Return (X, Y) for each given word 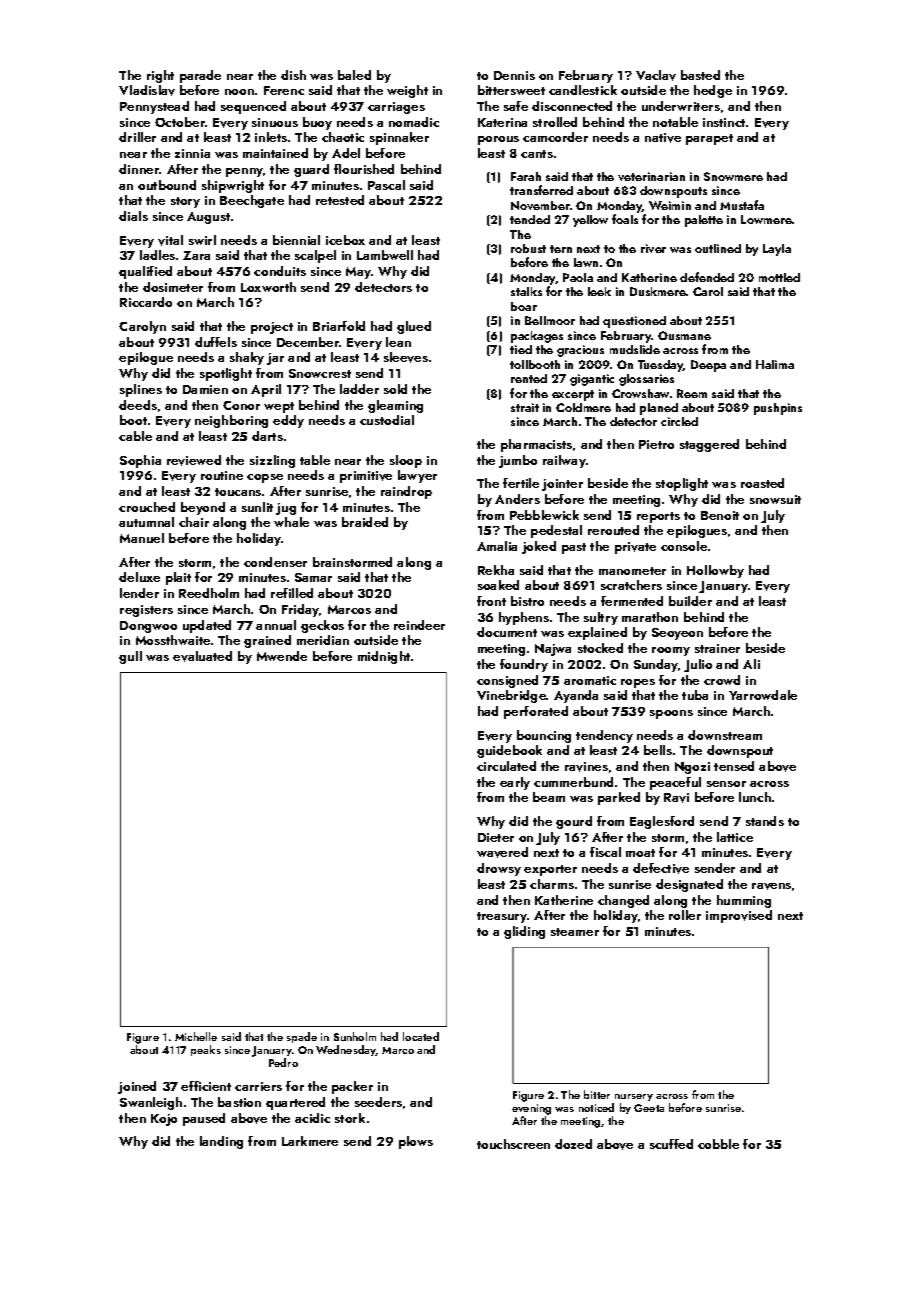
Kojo (164, 1120)
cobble (718, 1144)
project (272, 328)
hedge (713, 91)
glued (414, 327)
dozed (573, 1144)
